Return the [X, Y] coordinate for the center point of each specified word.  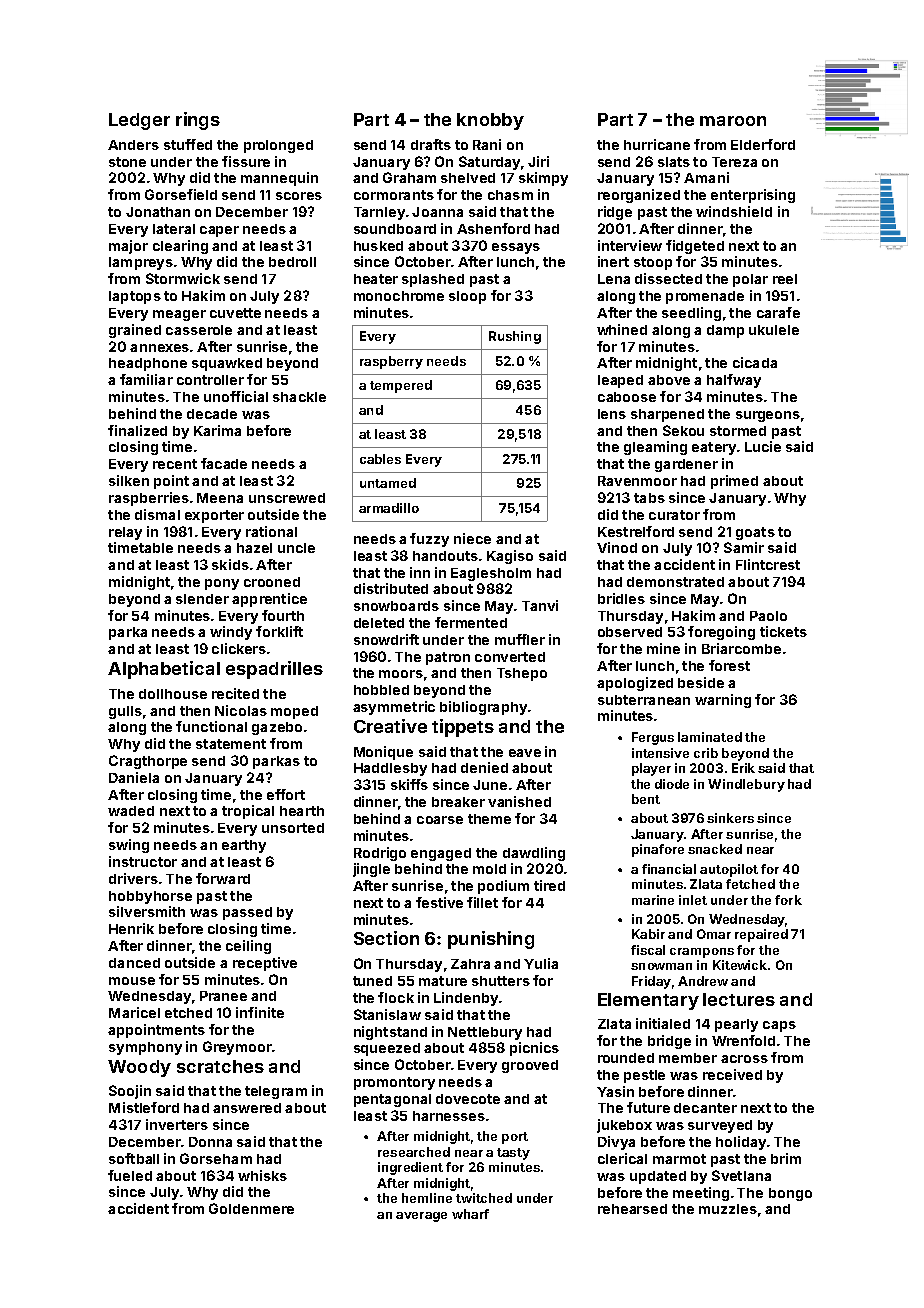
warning [723, 701]
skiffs [409, 784]
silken [129, 480]
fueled [130, 1175]
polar [750, 280]
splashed [433, 280]
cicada [755, 362]
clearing [180, 247]
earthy [244, 846]
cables [380, 459]
